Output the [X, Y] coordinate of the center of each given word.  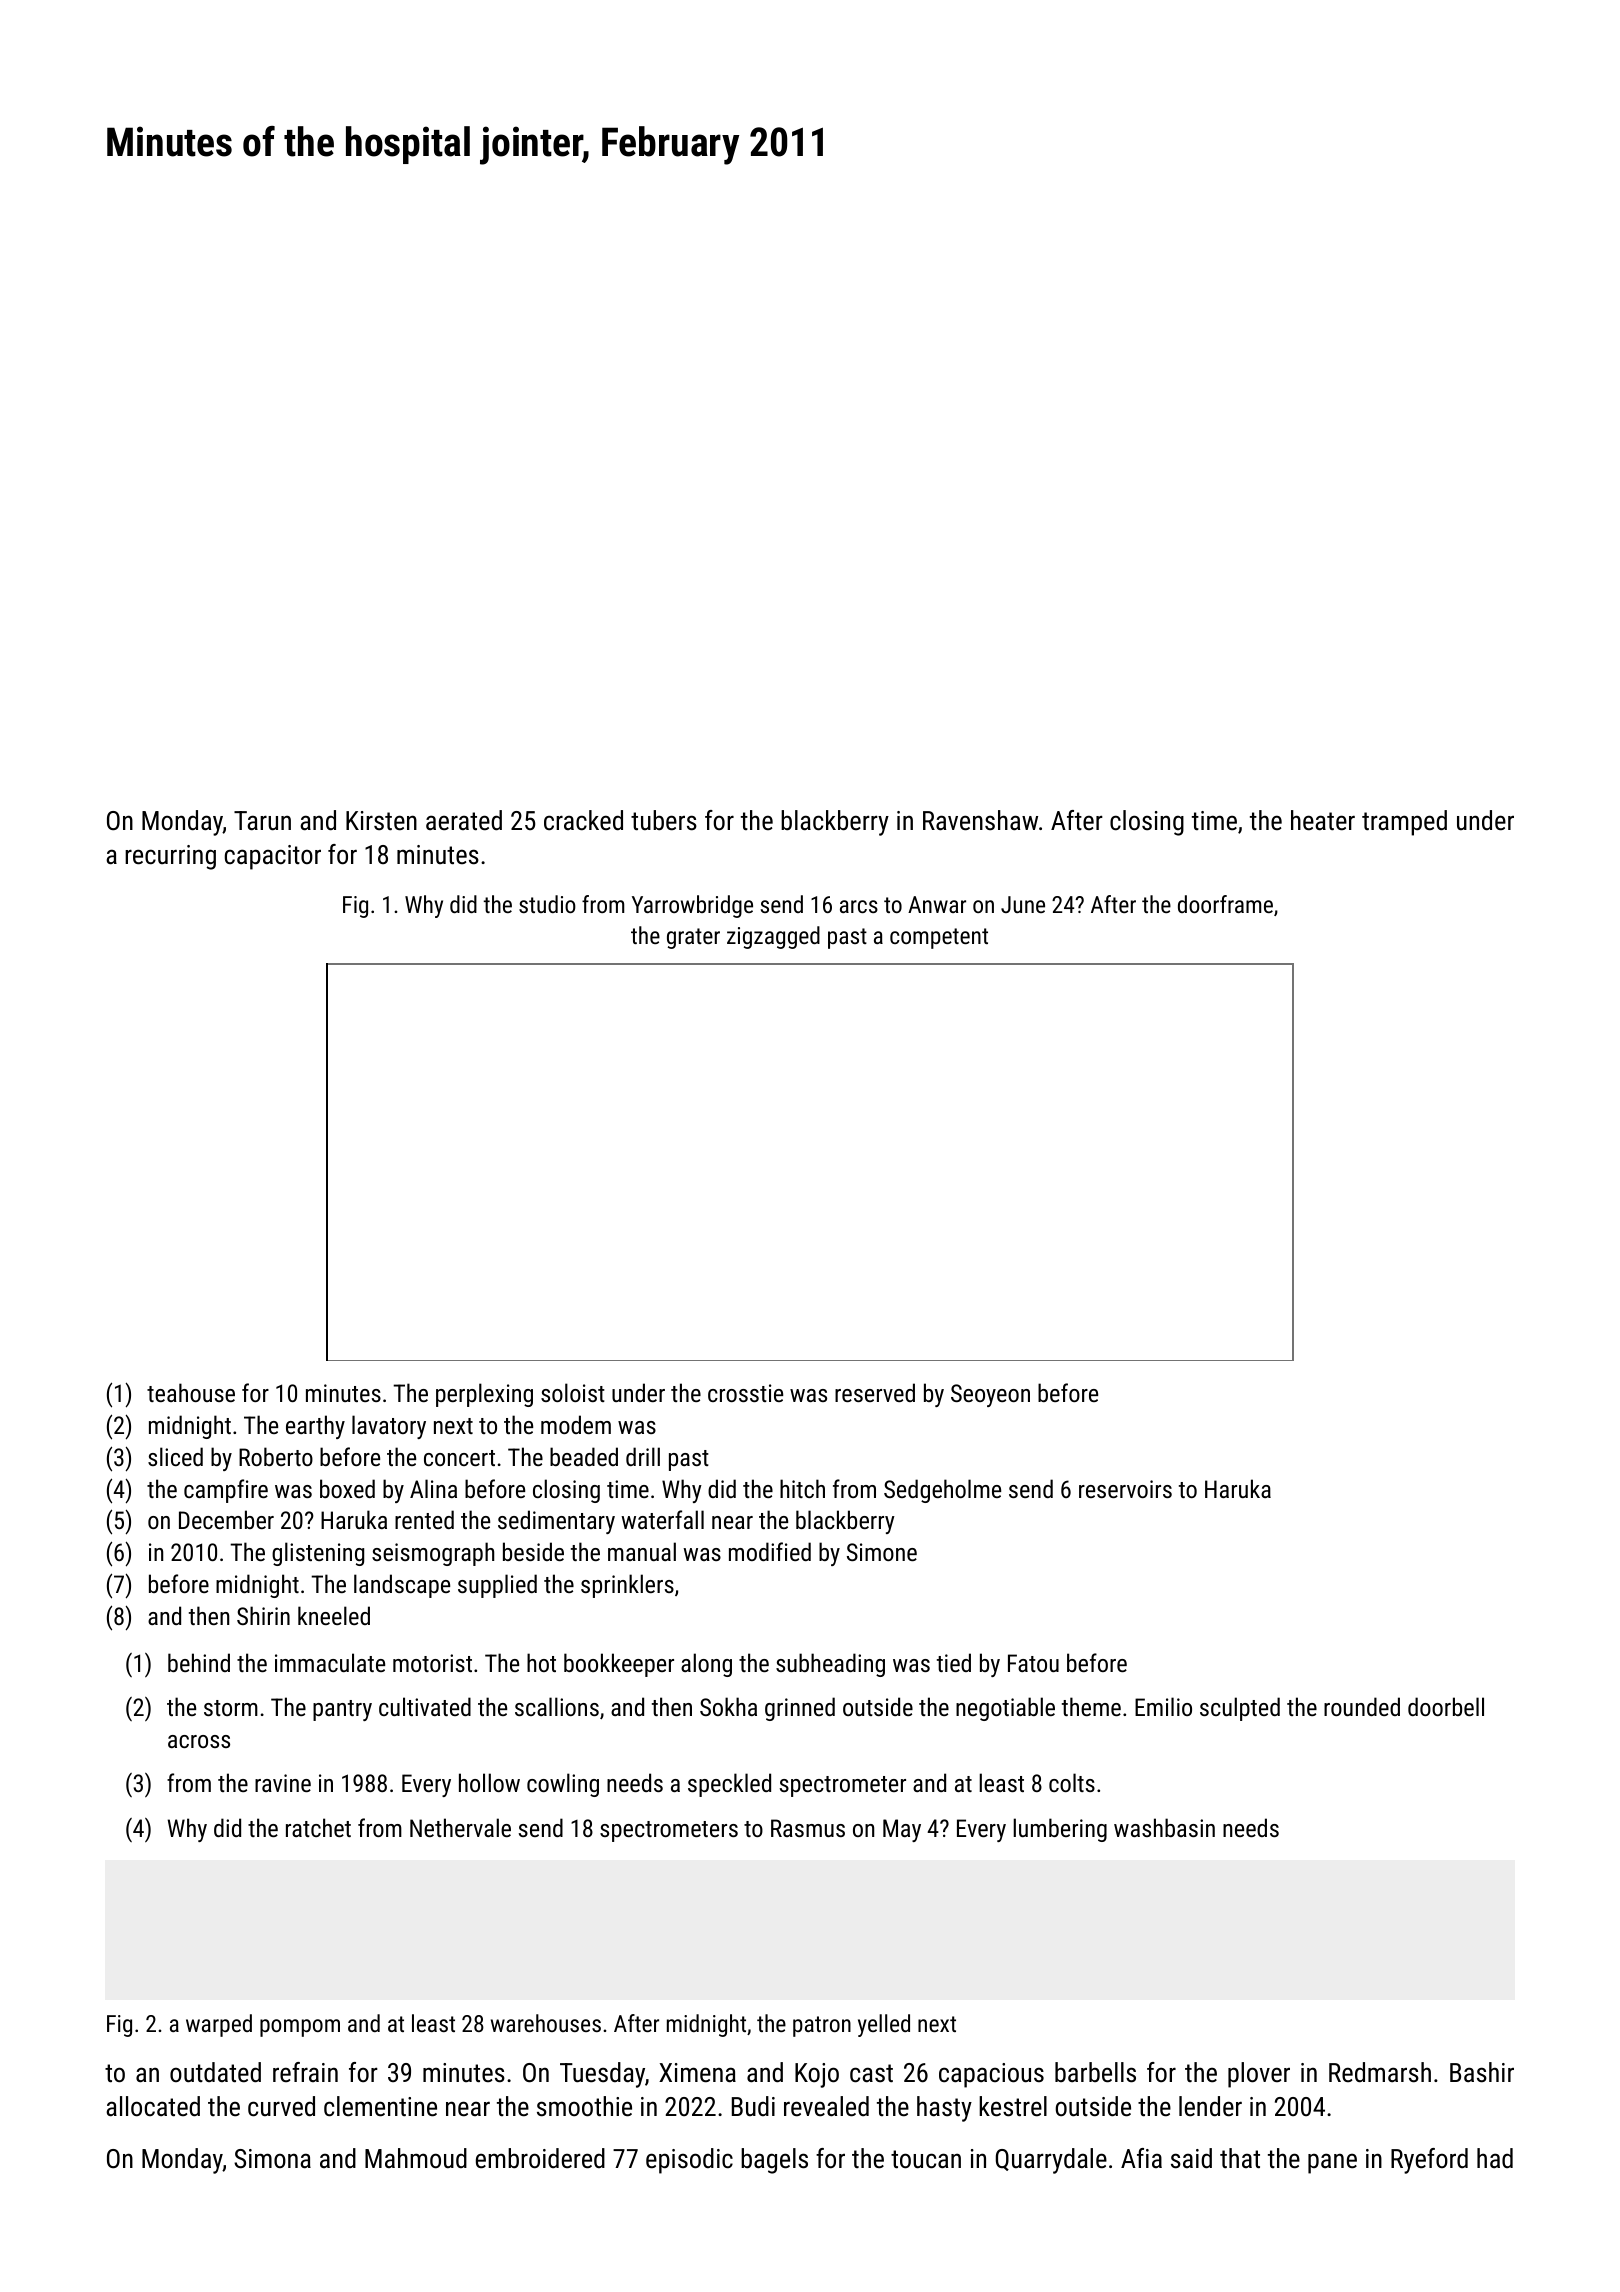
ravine [283, 1783]
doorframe [1225, 904]
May [902, 1830]
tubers [664, 820]
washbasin [1164, 1827]
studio [547, 904]
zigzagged [773, 937]
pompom [300, 2028]
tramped [1404, 823]
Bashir [1482, 2072]
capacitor [273, 857]
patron [822, 2026]
